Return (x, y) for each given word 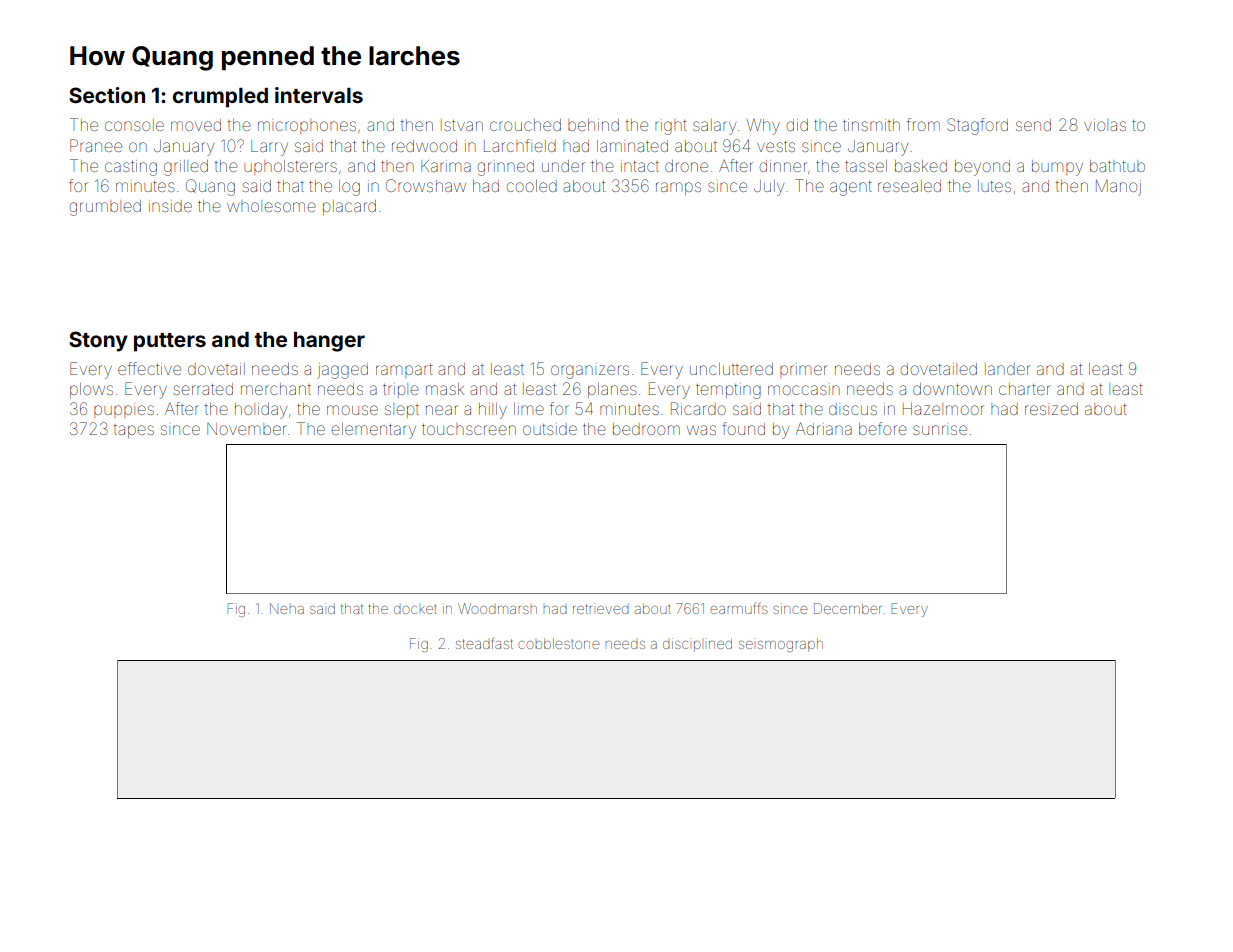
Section (107, 95)
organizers (590, 372)
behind (593, 125)
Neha (287, 608)
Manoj (1118, 187)
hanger (329, 342)
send (1033, 125)
